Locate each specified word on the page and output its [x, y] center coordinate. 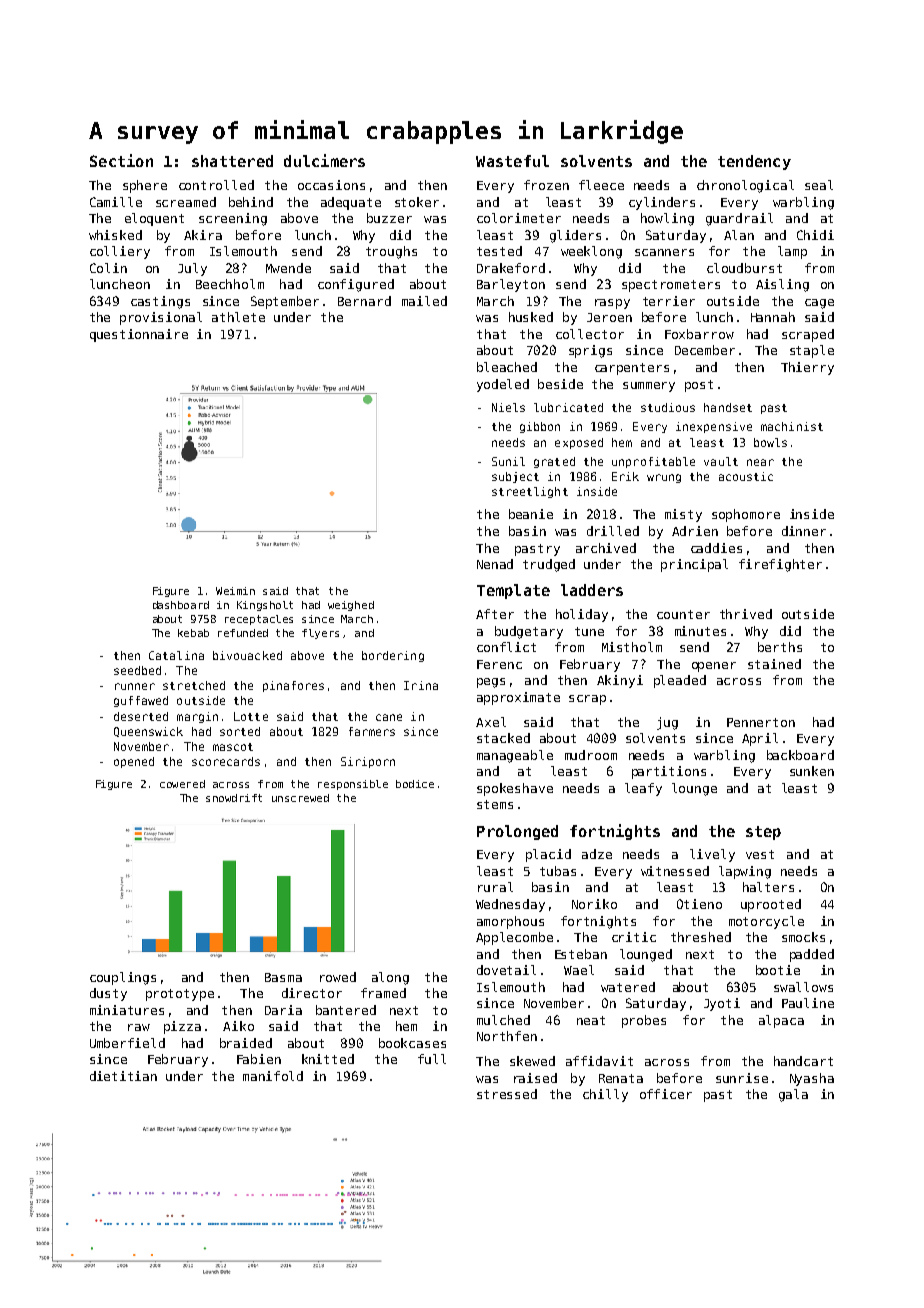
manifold [273, 1076]
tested [499, 251]
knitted [328, 1059]
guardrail [739, 219]
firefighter [780, 565]
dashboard [181, 605]
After [495, 614]
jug [667, 723]
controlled [216, 185]
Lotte [251, 716]
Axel [491, 722]
